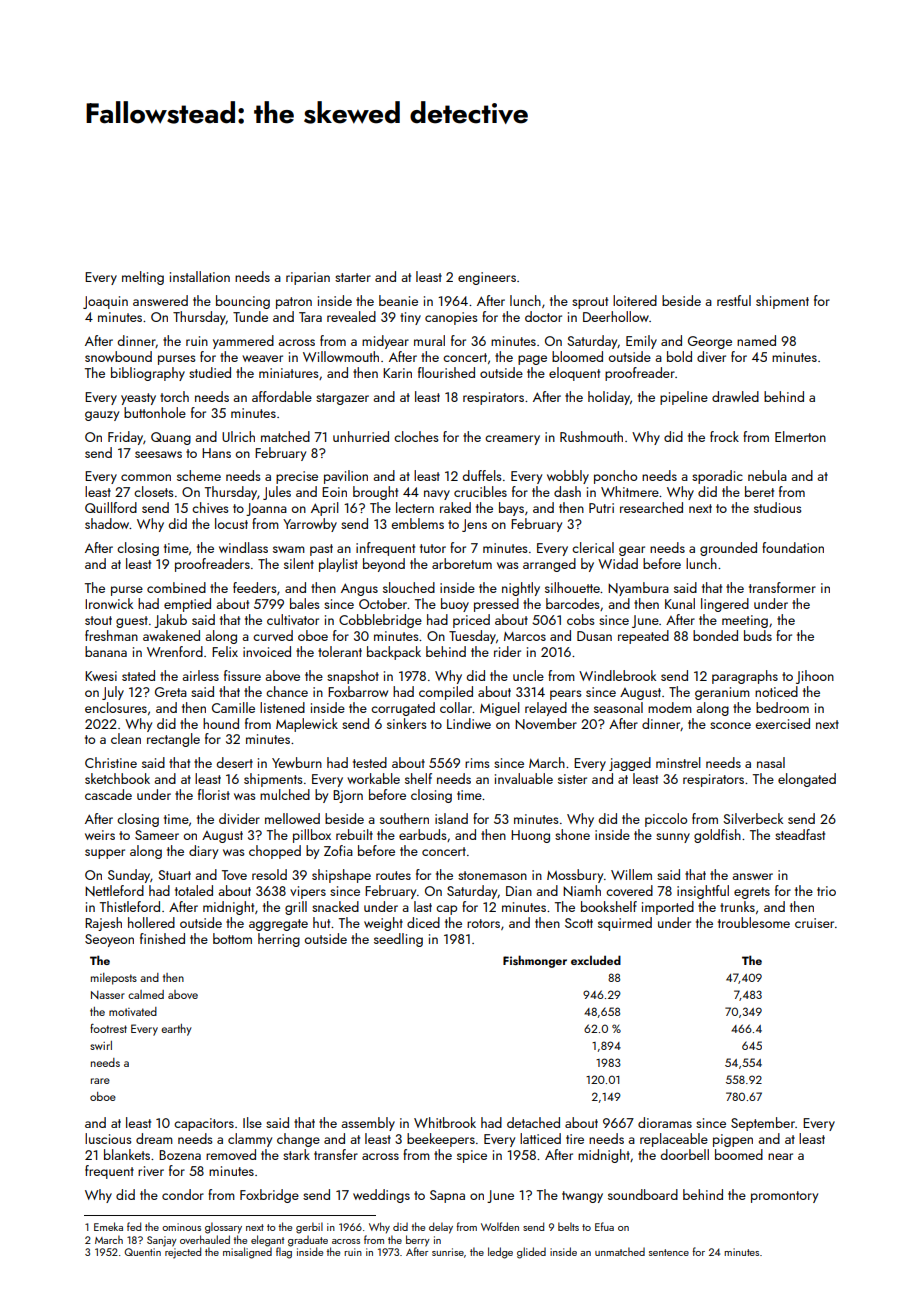 Image resolution: width=924 pixels, height=1308 pixels. What do you see at coordinates (143, 278) in the image?
I see `melting` at bounding box center [143, 278].
